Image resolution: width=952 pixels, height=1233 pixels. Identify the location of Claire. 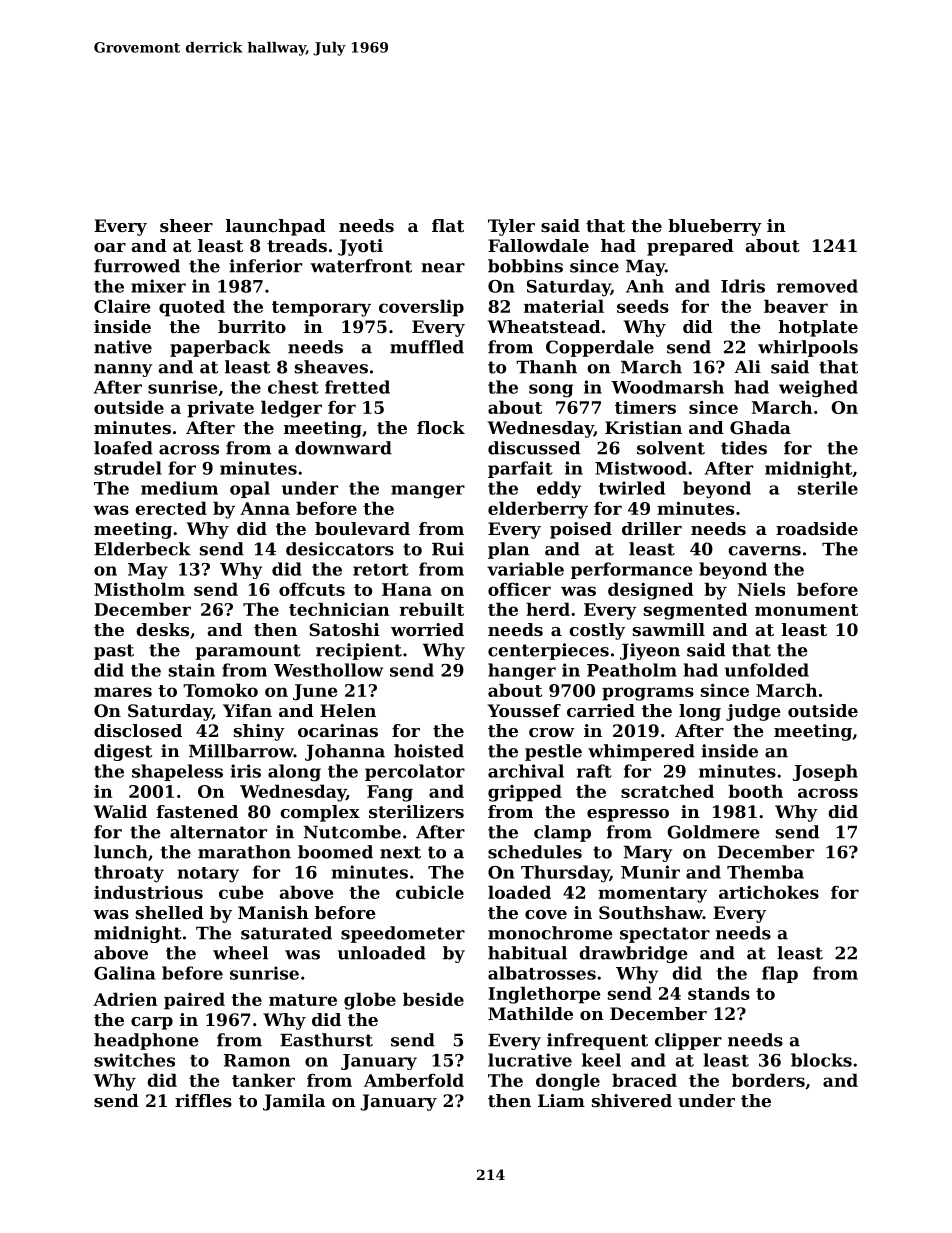
(122, 306).
